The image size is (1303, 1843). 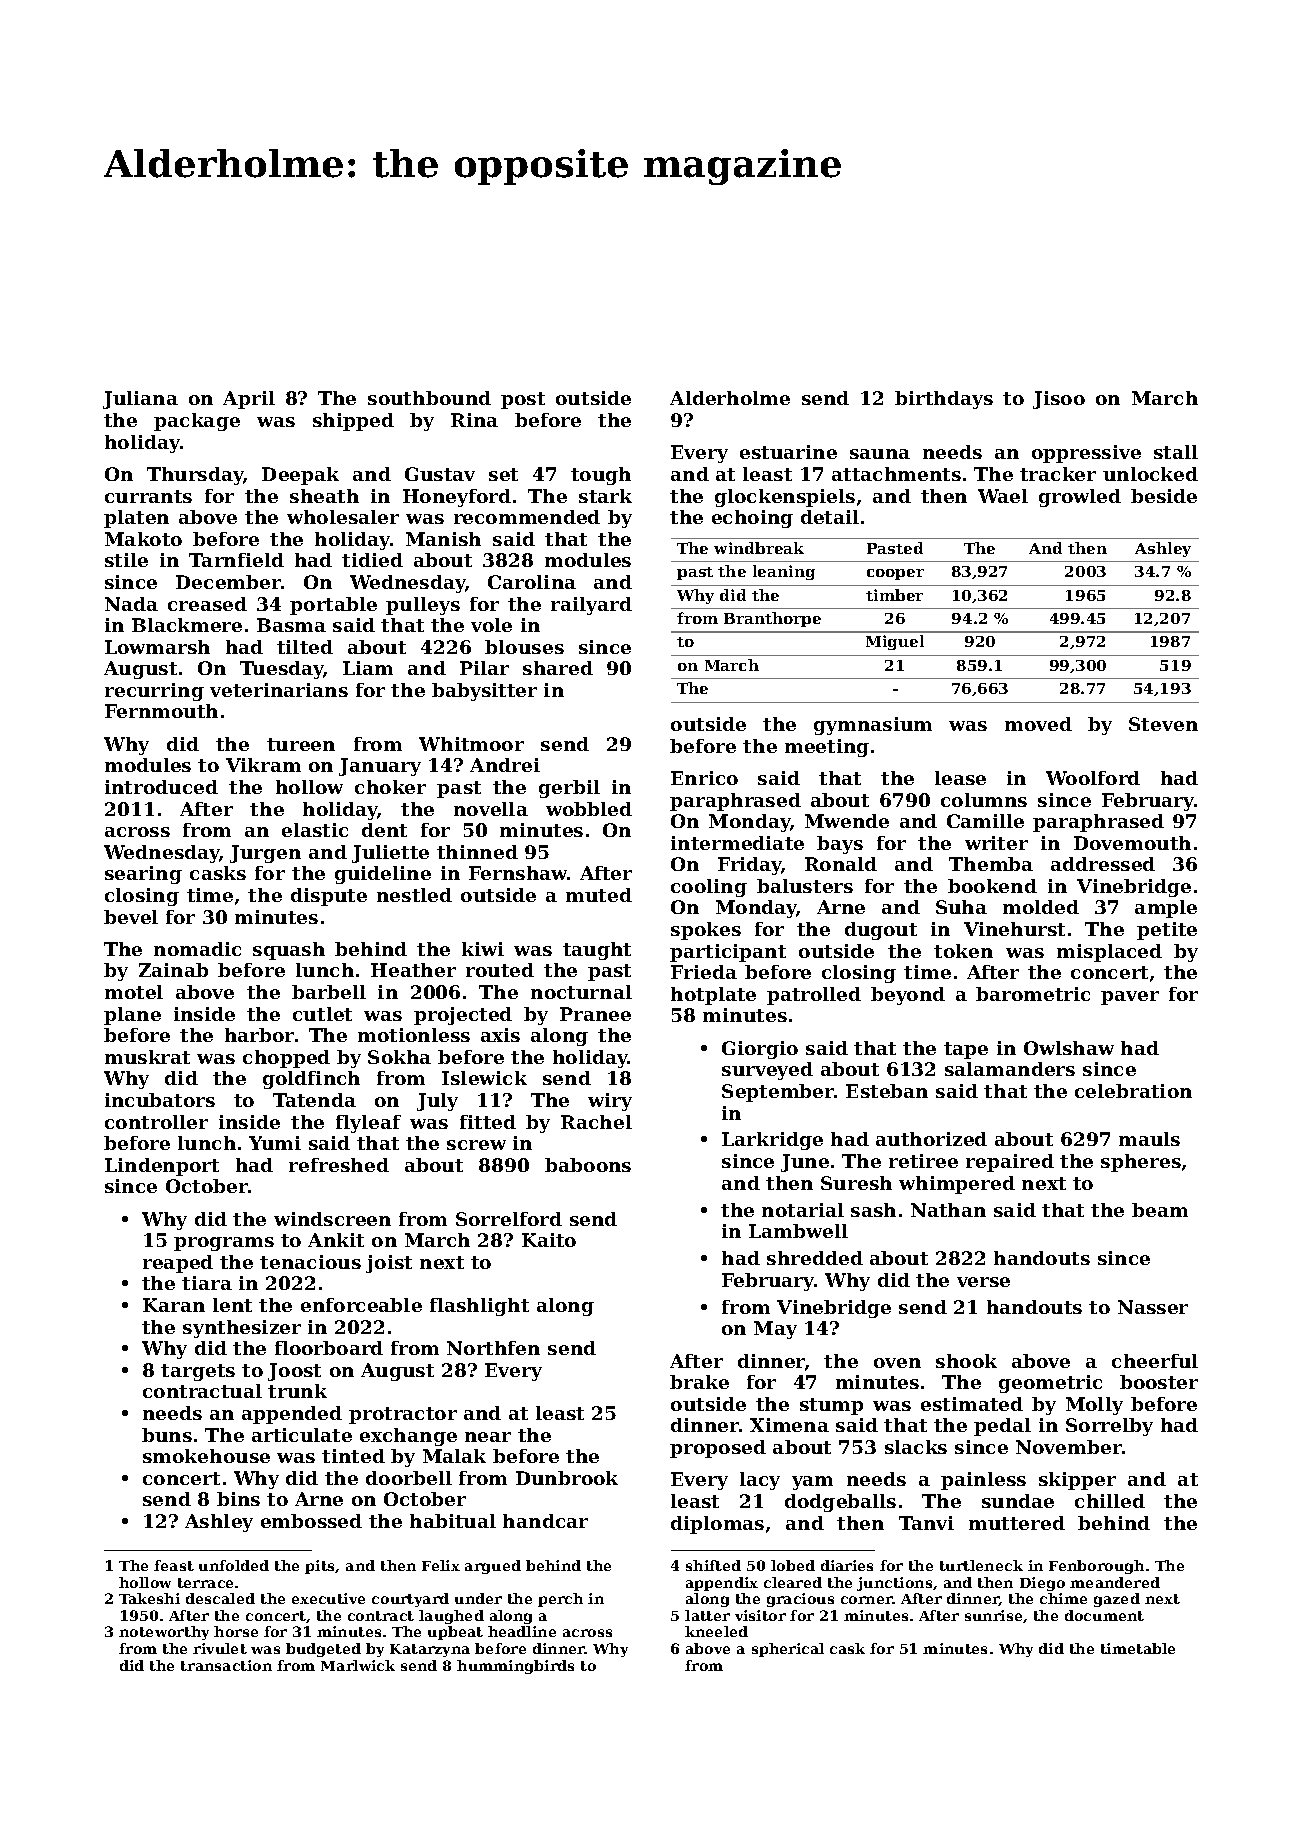 What do you see at coordinates (880, 454) in the page?
I see `sauna` at bounding box center [880, 454].
